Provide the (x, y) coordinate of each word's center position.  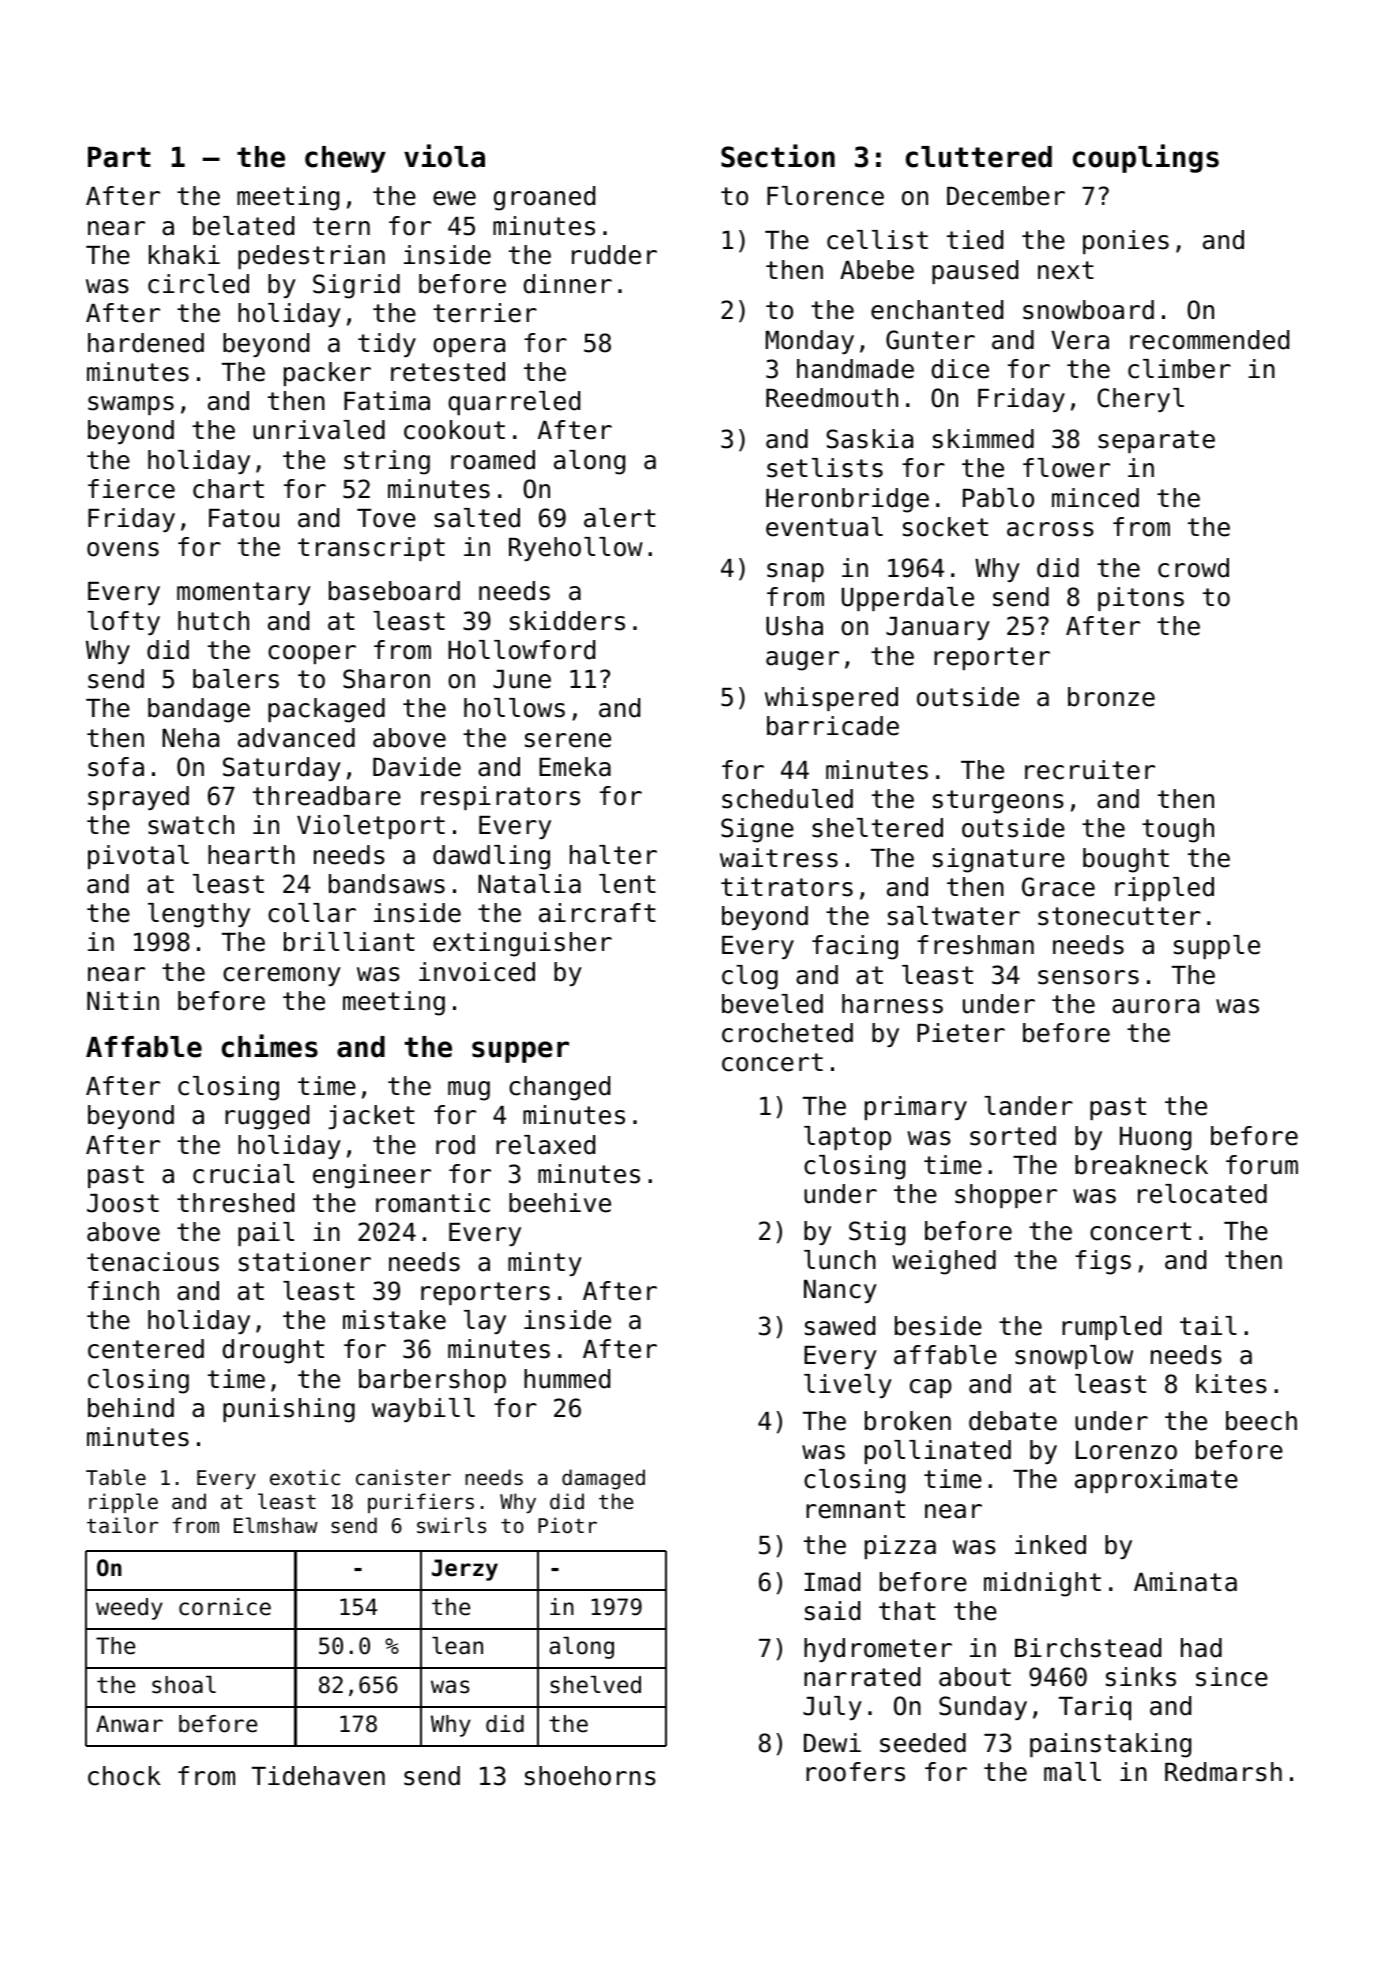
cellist (877, 240)
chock (124, 1776)
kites (1231, 1384)
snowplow (1074, 1357)
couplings (1146, 158)
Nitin (123, 1000)
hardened (146, 343)
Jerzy (465, 1570)
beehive (560, 1203)
